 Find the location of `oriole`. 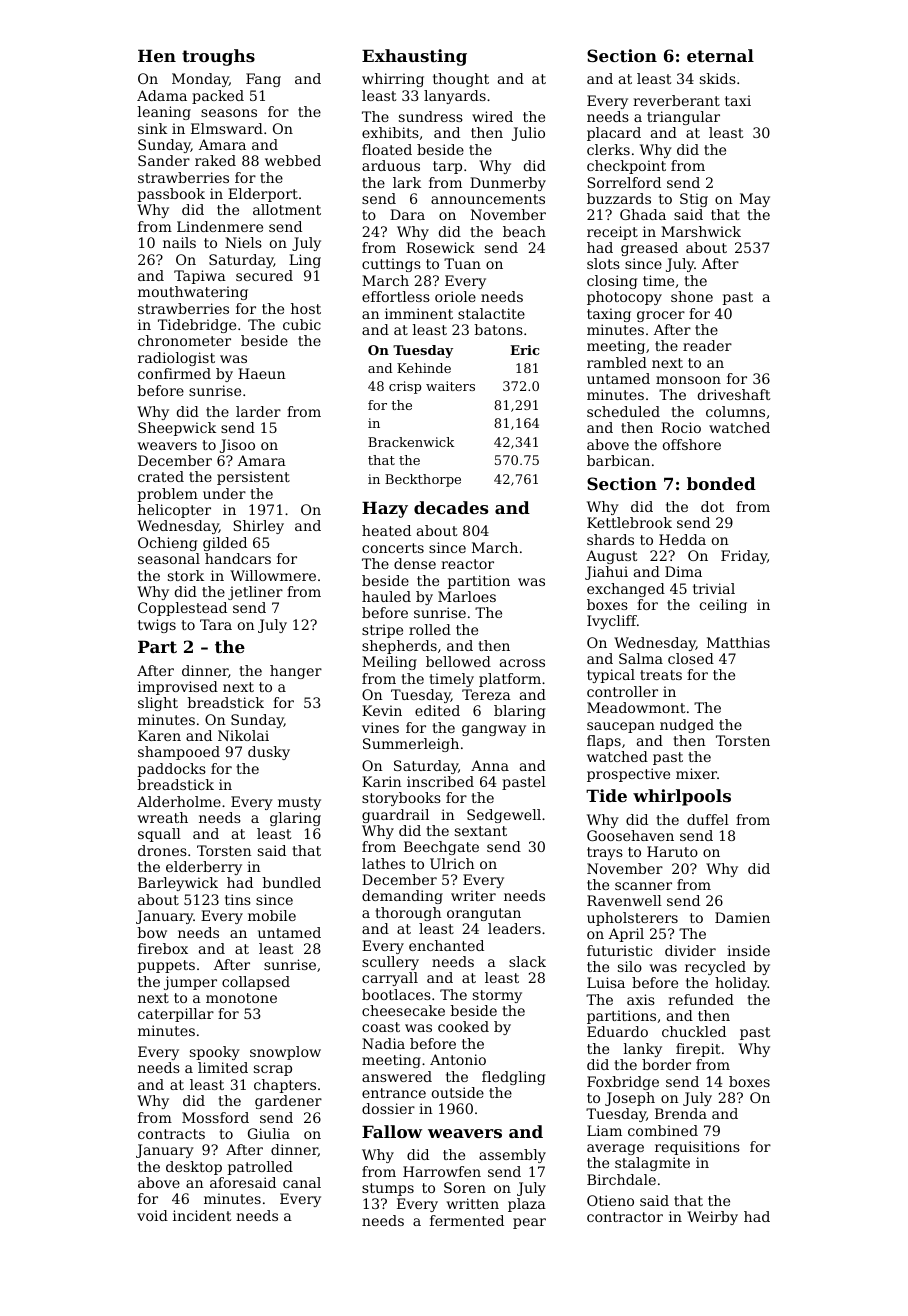

oriole is located at coordinates (455, 296).
